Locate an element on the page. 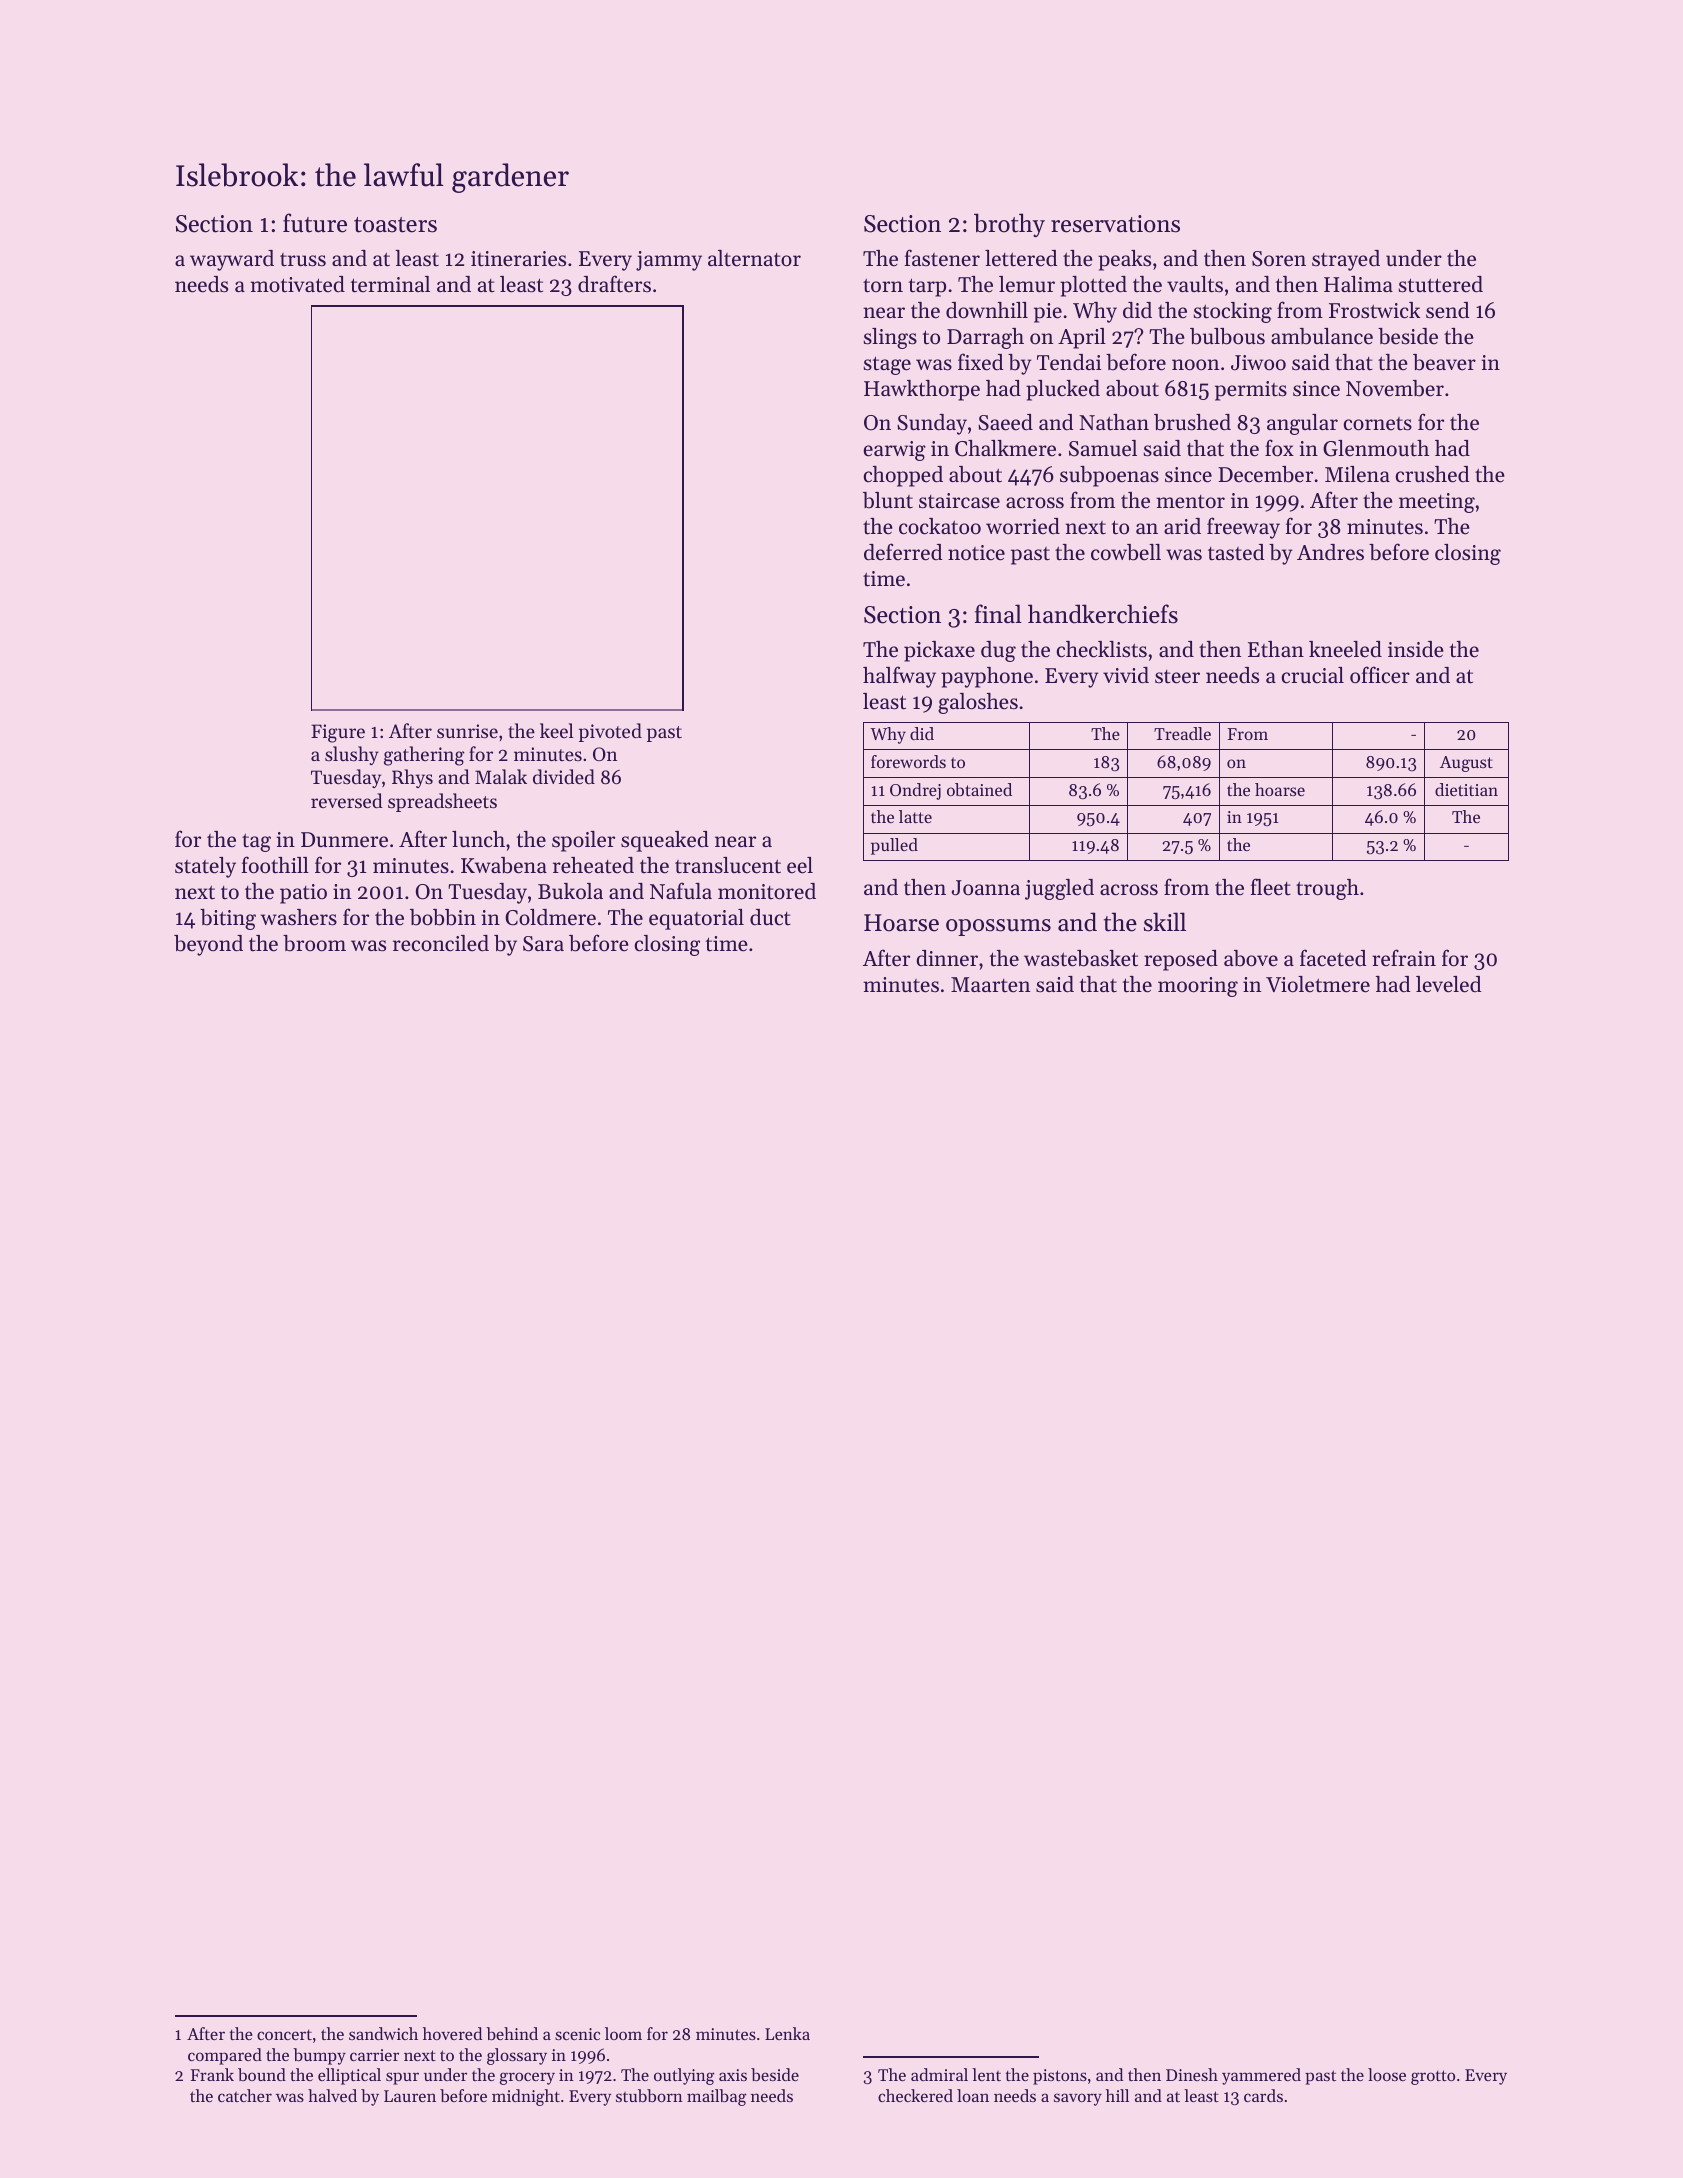 This document has width=1683, height=2178. mooring is located at coordinates (1198, 987).
